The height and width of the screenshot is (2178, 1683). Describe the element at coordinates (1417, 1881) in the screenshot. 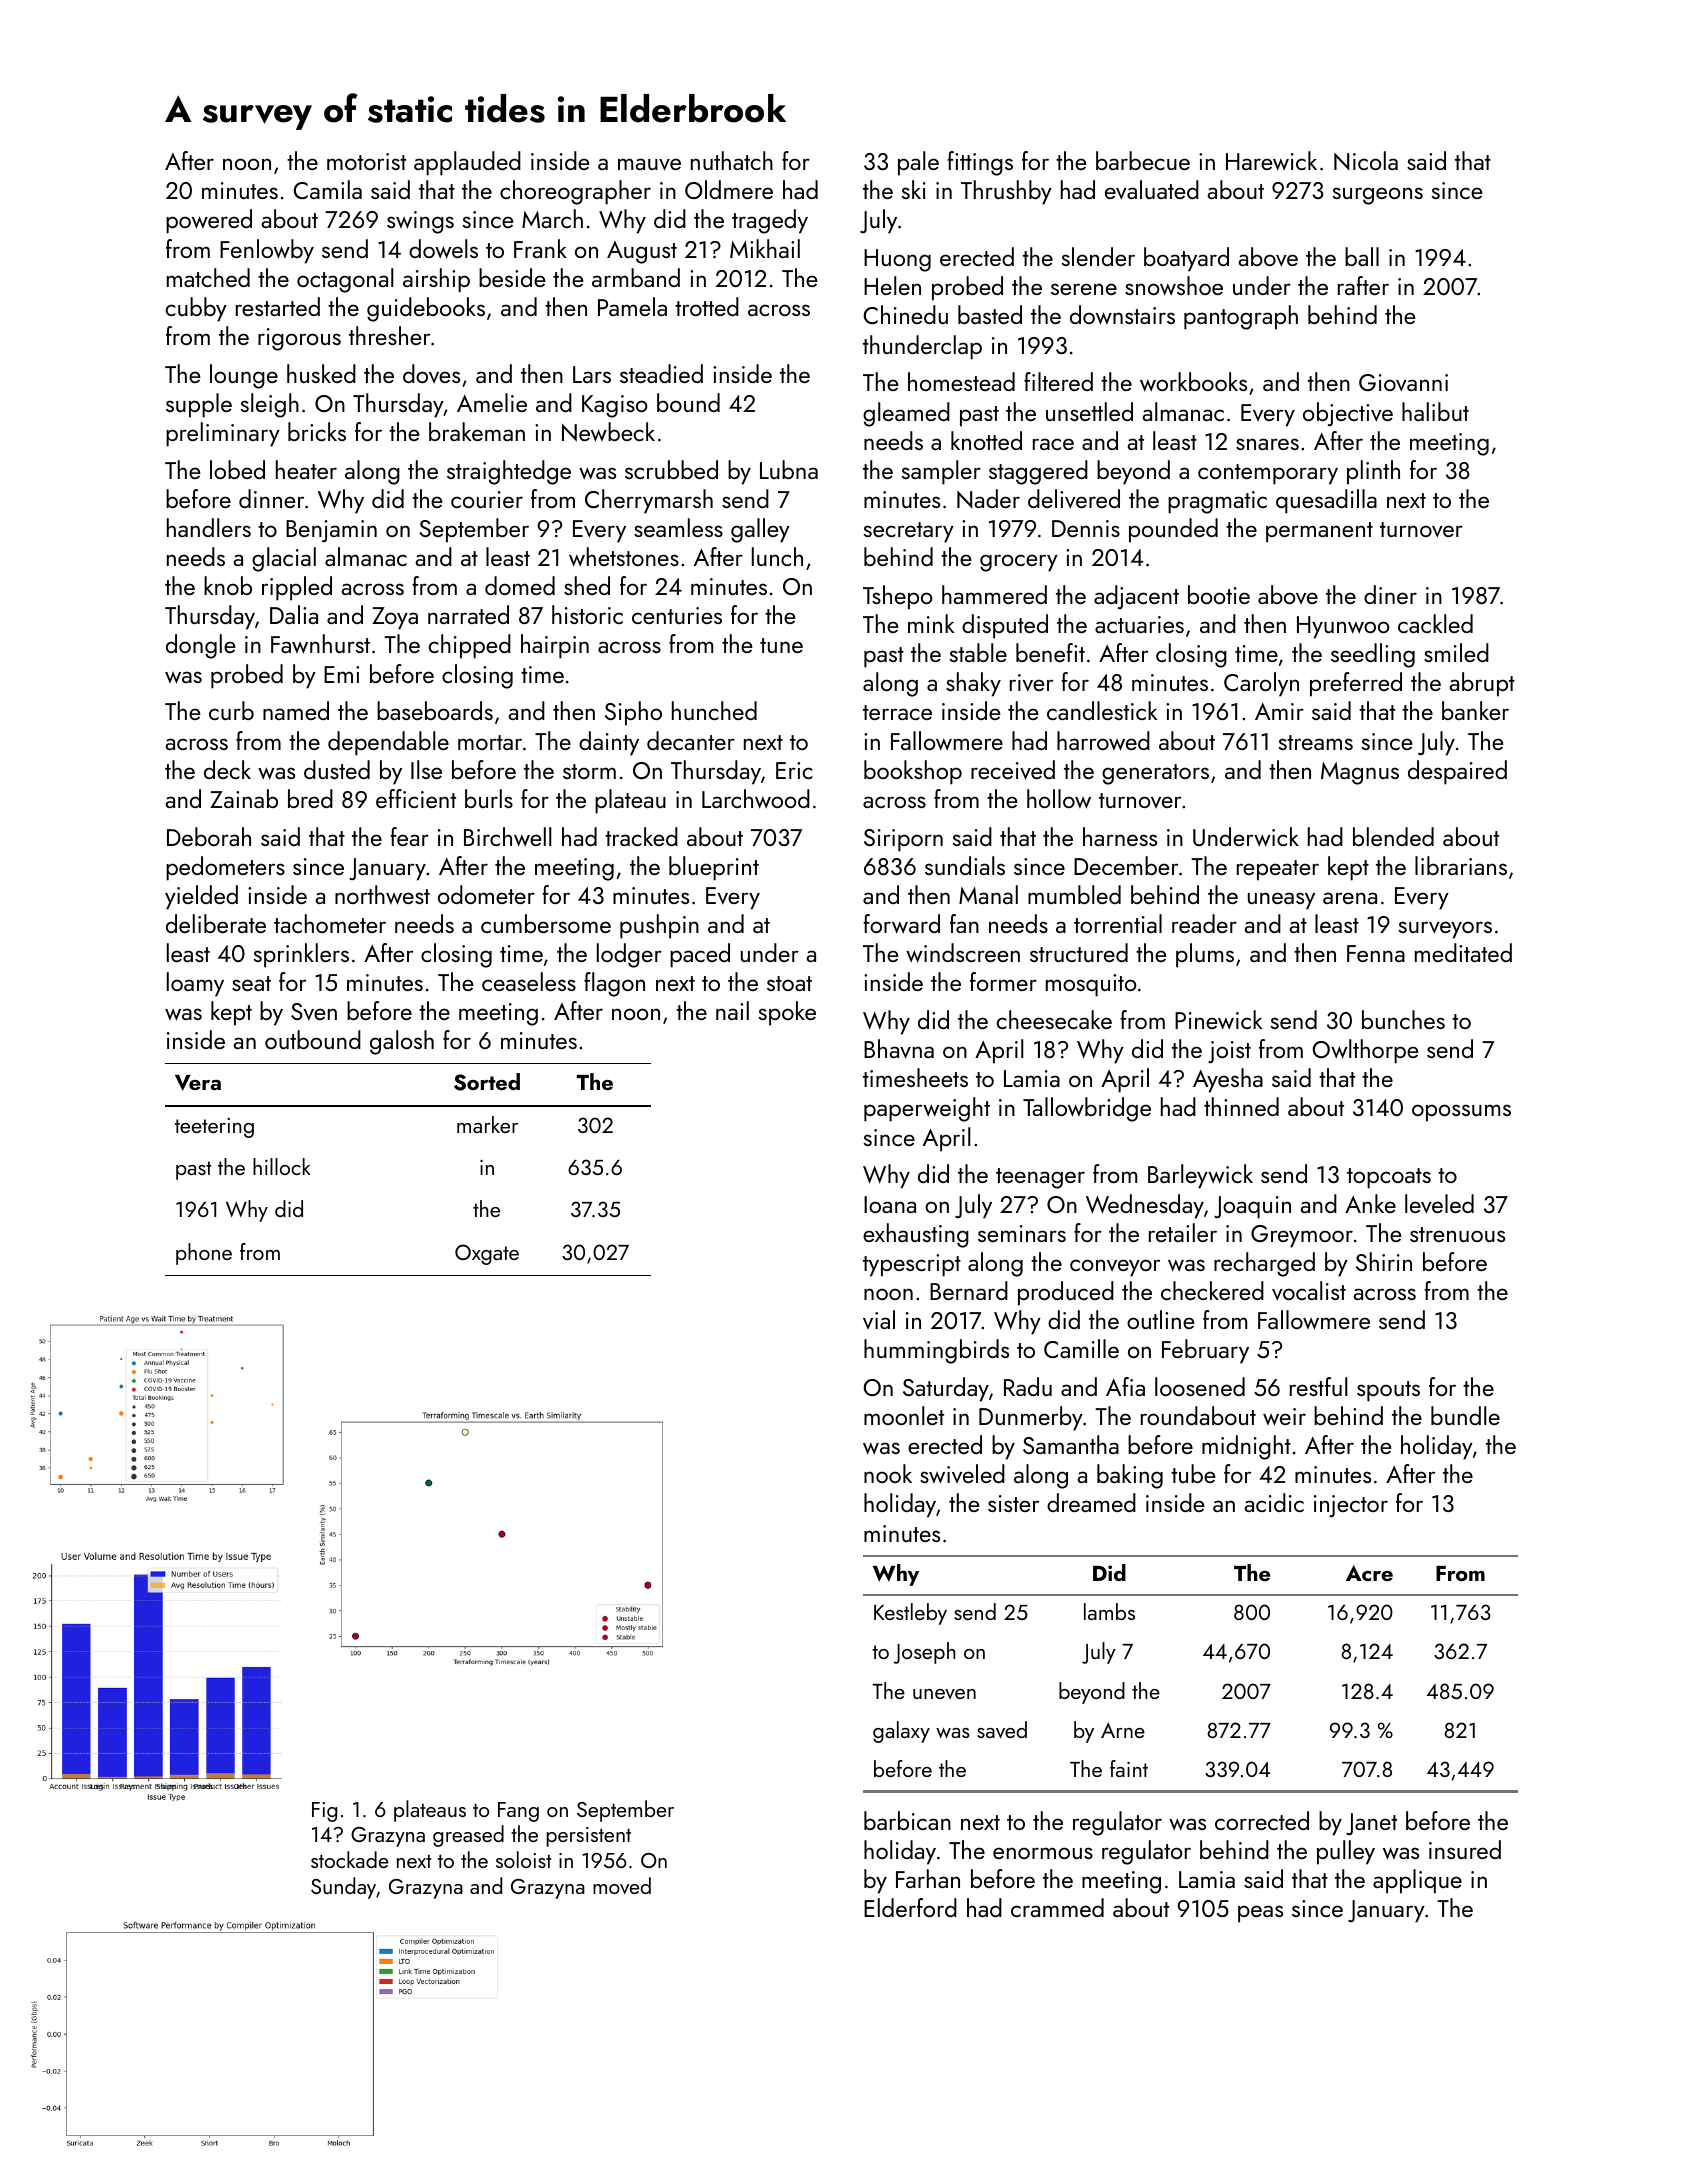

I see `applique` at that location.
